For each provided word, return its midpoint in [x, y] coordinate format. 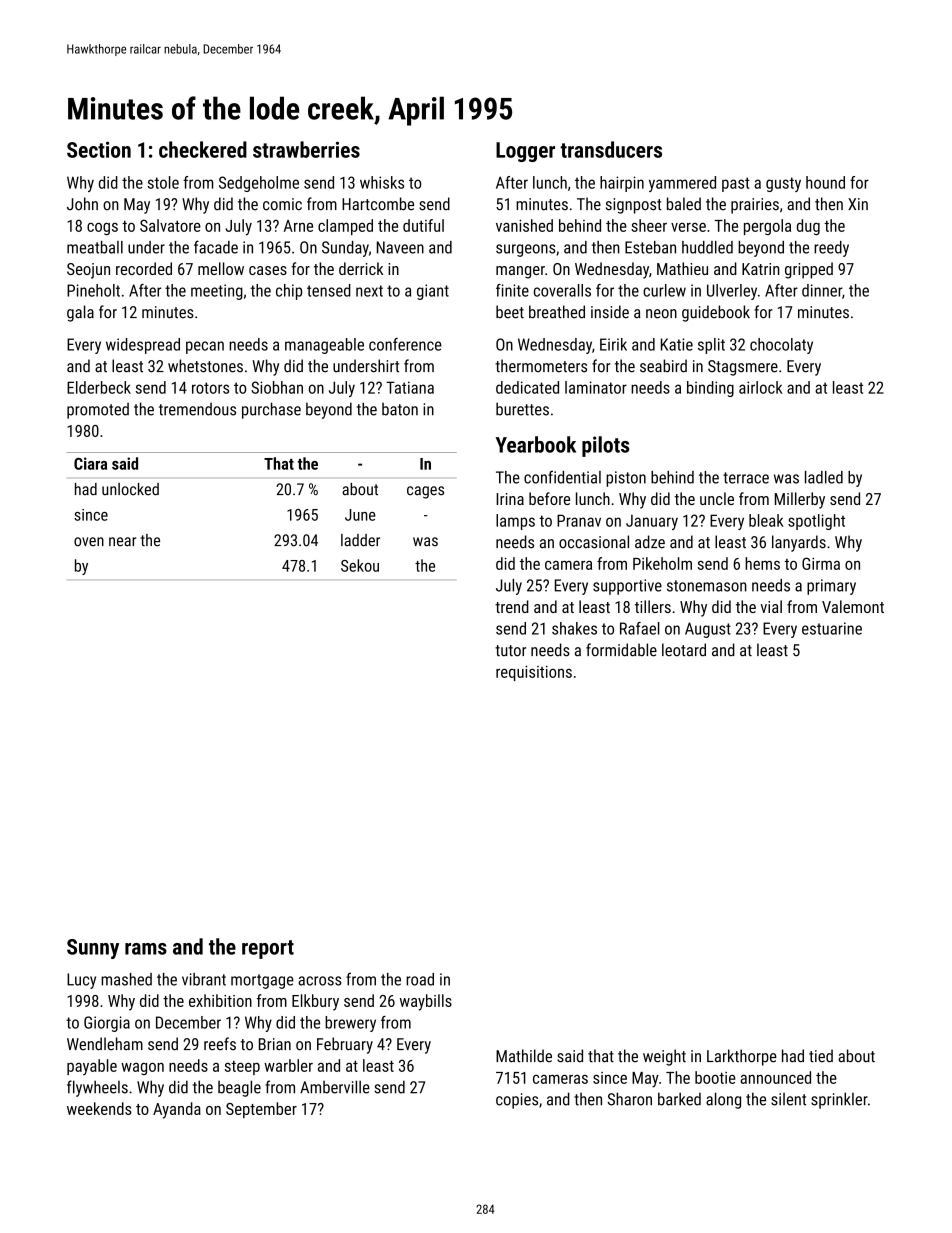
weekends [99, 1108]
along [723, 1100]
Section [99, 149]
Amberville [335, 1087]
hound [825, 182]
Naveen [400, 247]
